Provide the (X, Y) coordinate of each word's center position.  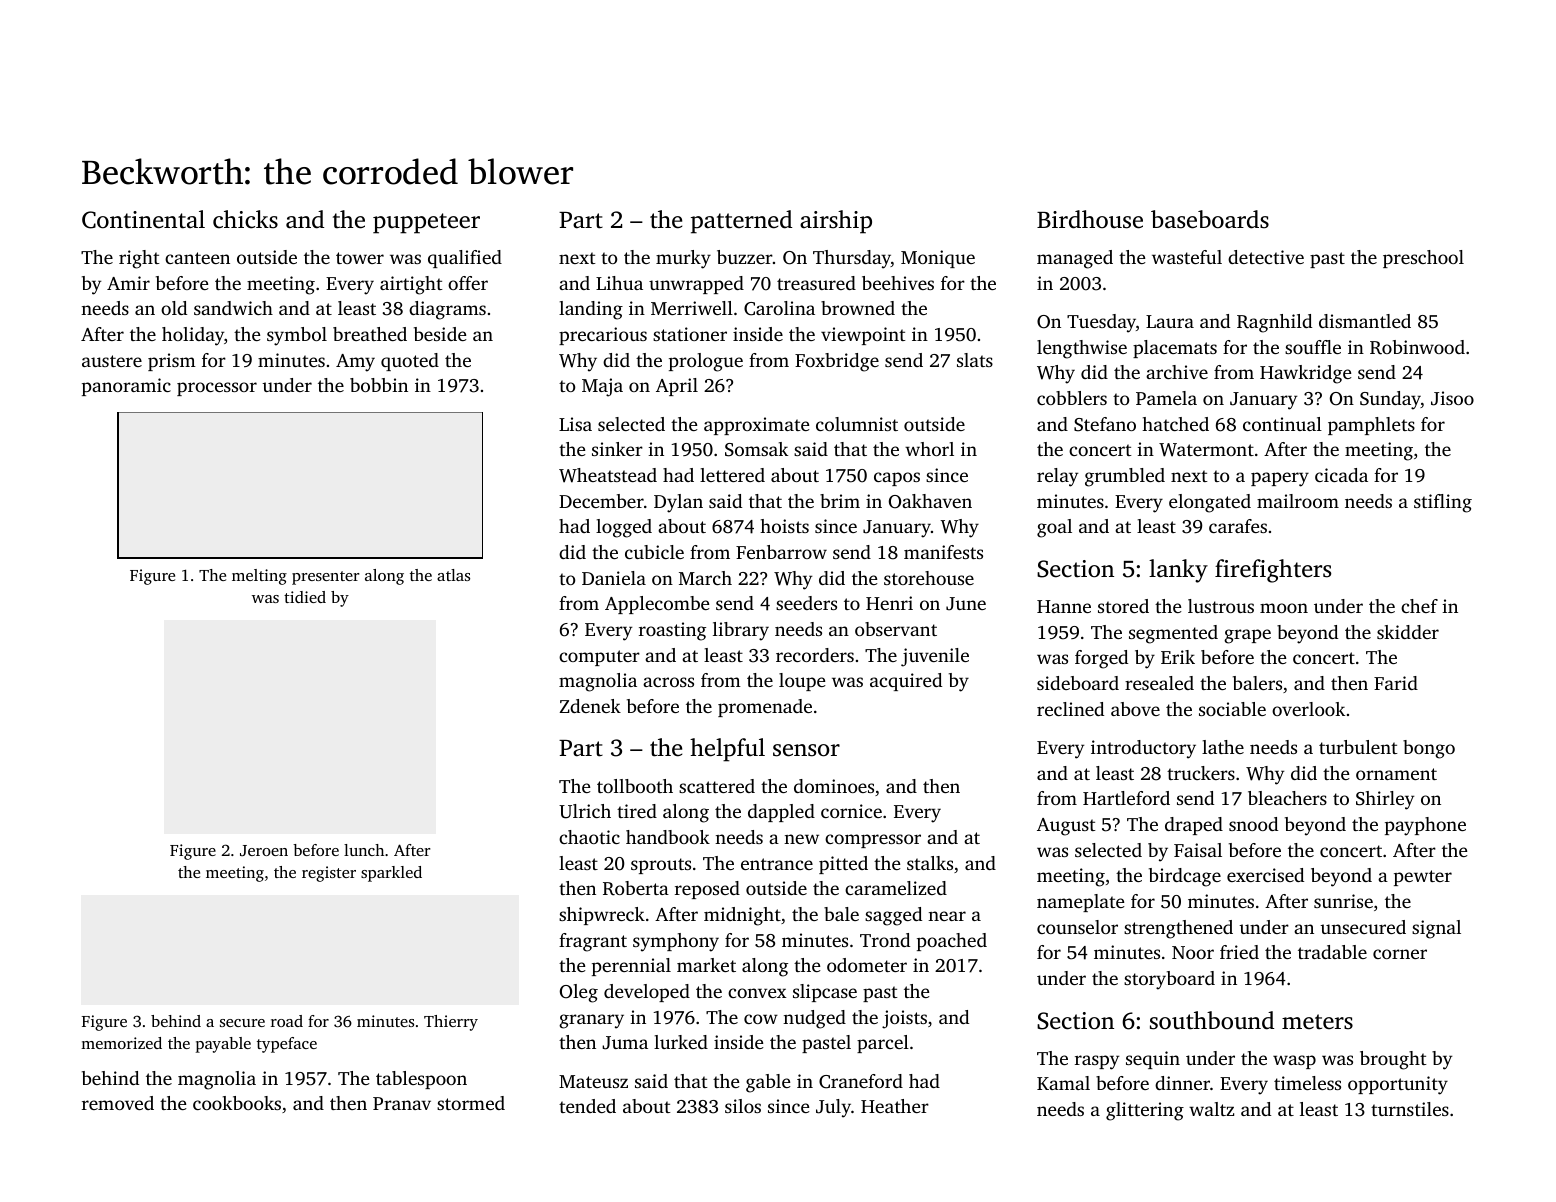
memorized (121, 1043)
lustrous (1221, 606)
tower (360, 258)
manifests (943, 552)
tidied (305, 597)
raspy (1097, 1062)
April (677, 387)
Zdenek (590, 706)
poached (952, 942)
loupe (802, 682)
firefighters (1273, 571)
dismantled (1365, 321)
